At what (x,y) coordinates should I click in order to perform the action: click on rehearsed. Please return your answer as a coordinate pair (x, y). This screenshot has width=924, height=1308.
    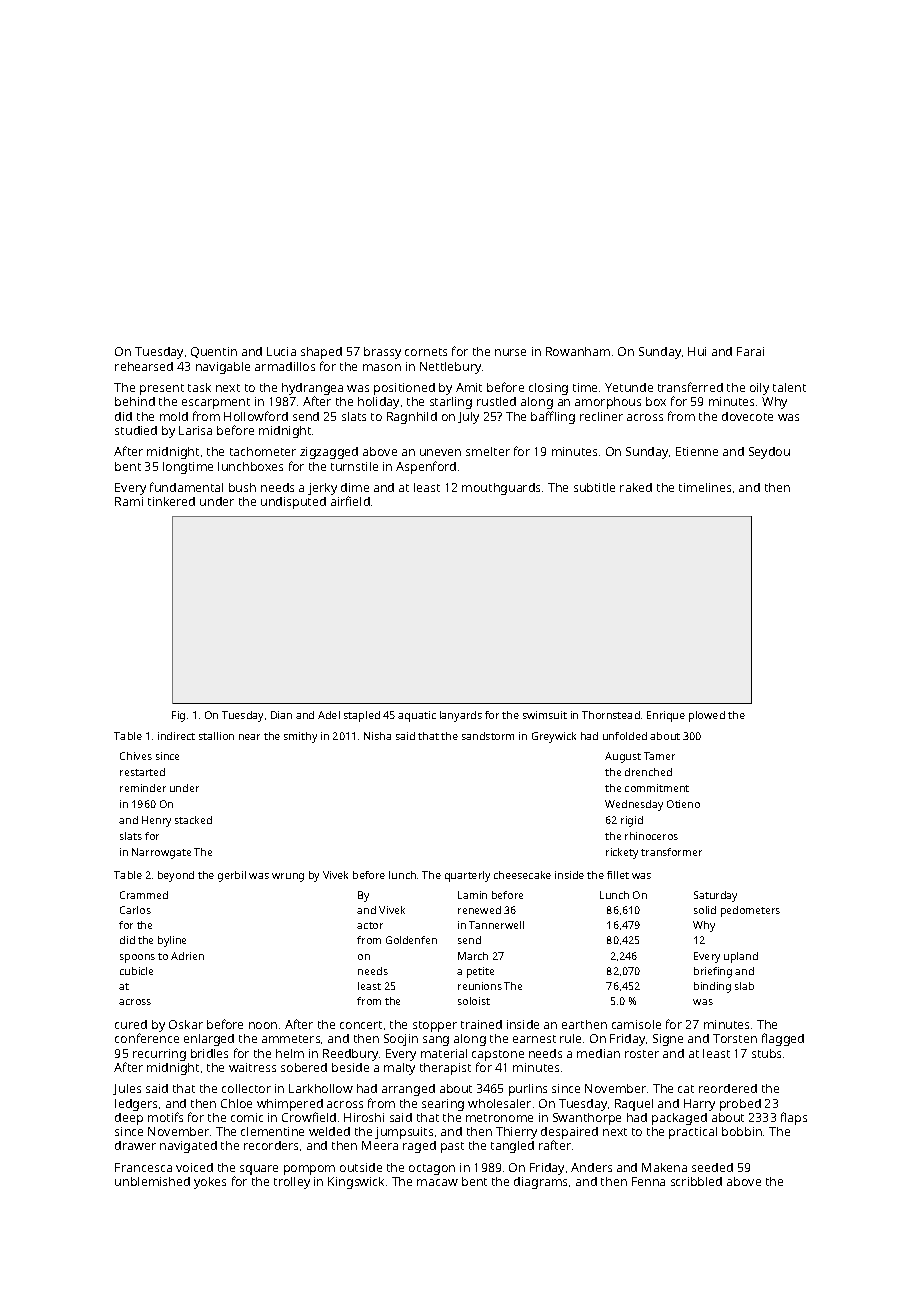
    Looking at the image, I should click on (144, 366).
